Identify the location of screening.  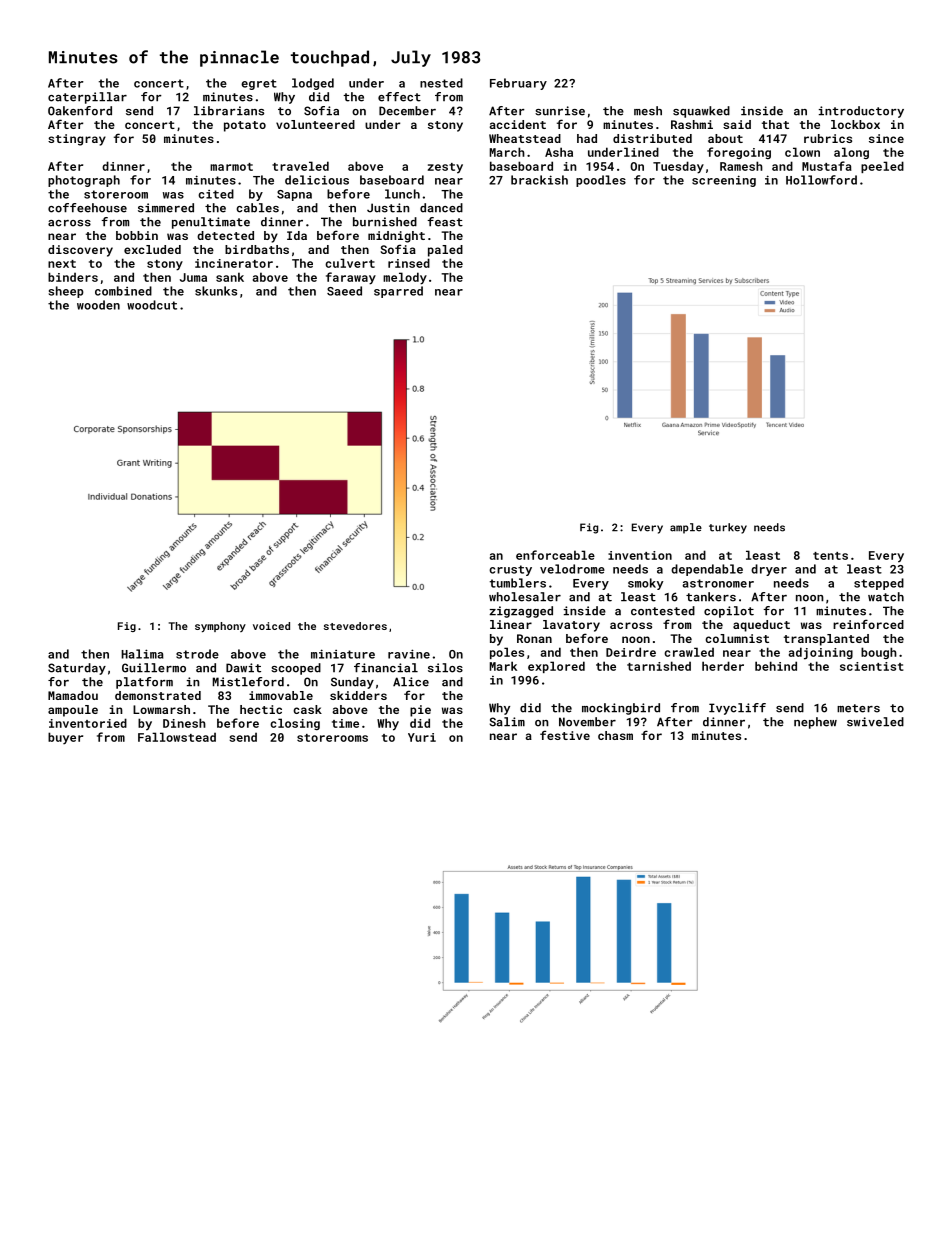
(724, 181).
